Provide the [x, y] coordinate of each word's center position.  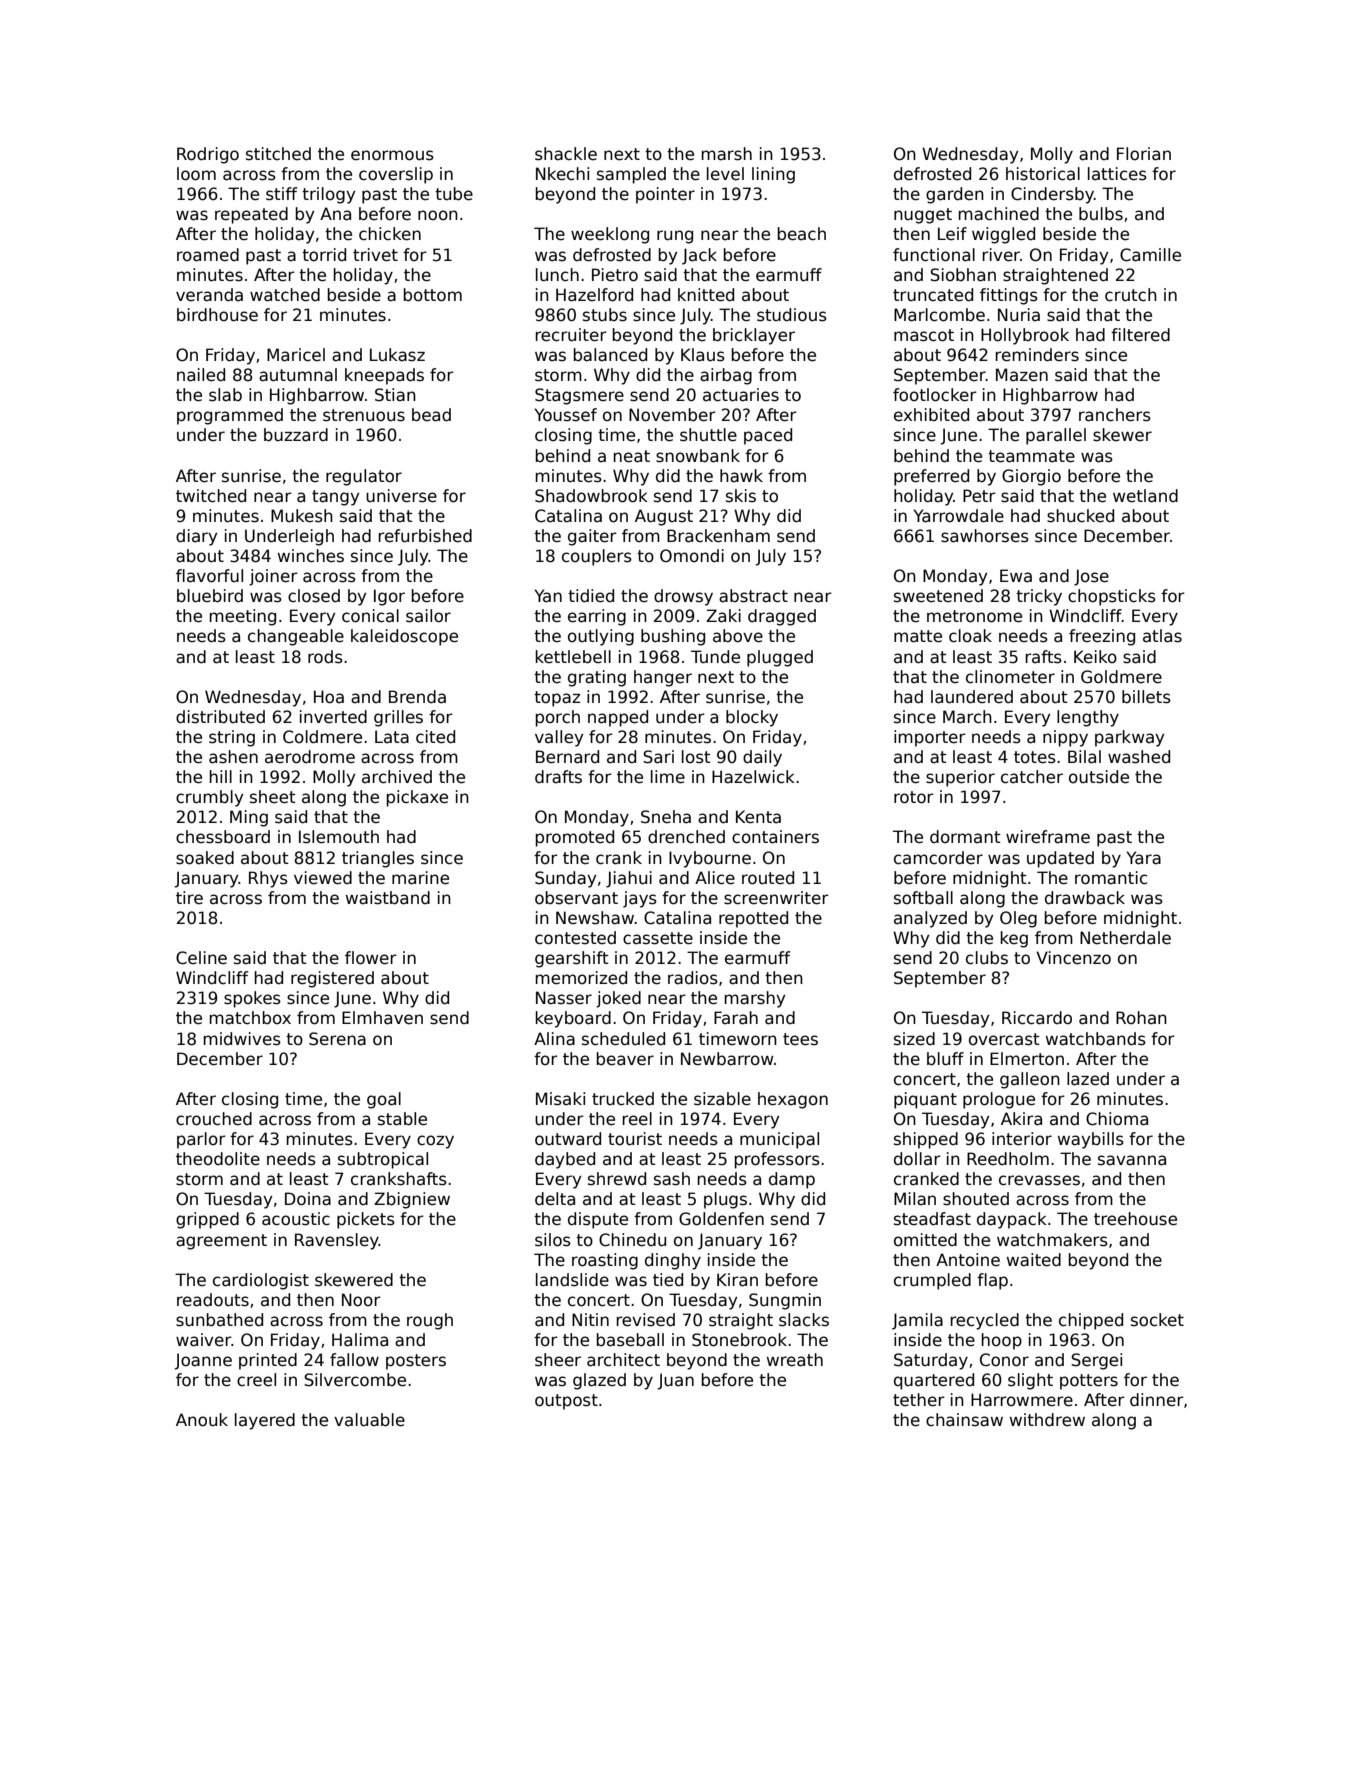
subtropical [383, 1160]
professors [777, 1160]
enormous [392, 155]
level [725, 174]
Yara [1143, 858]
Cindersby [1052, 195]
